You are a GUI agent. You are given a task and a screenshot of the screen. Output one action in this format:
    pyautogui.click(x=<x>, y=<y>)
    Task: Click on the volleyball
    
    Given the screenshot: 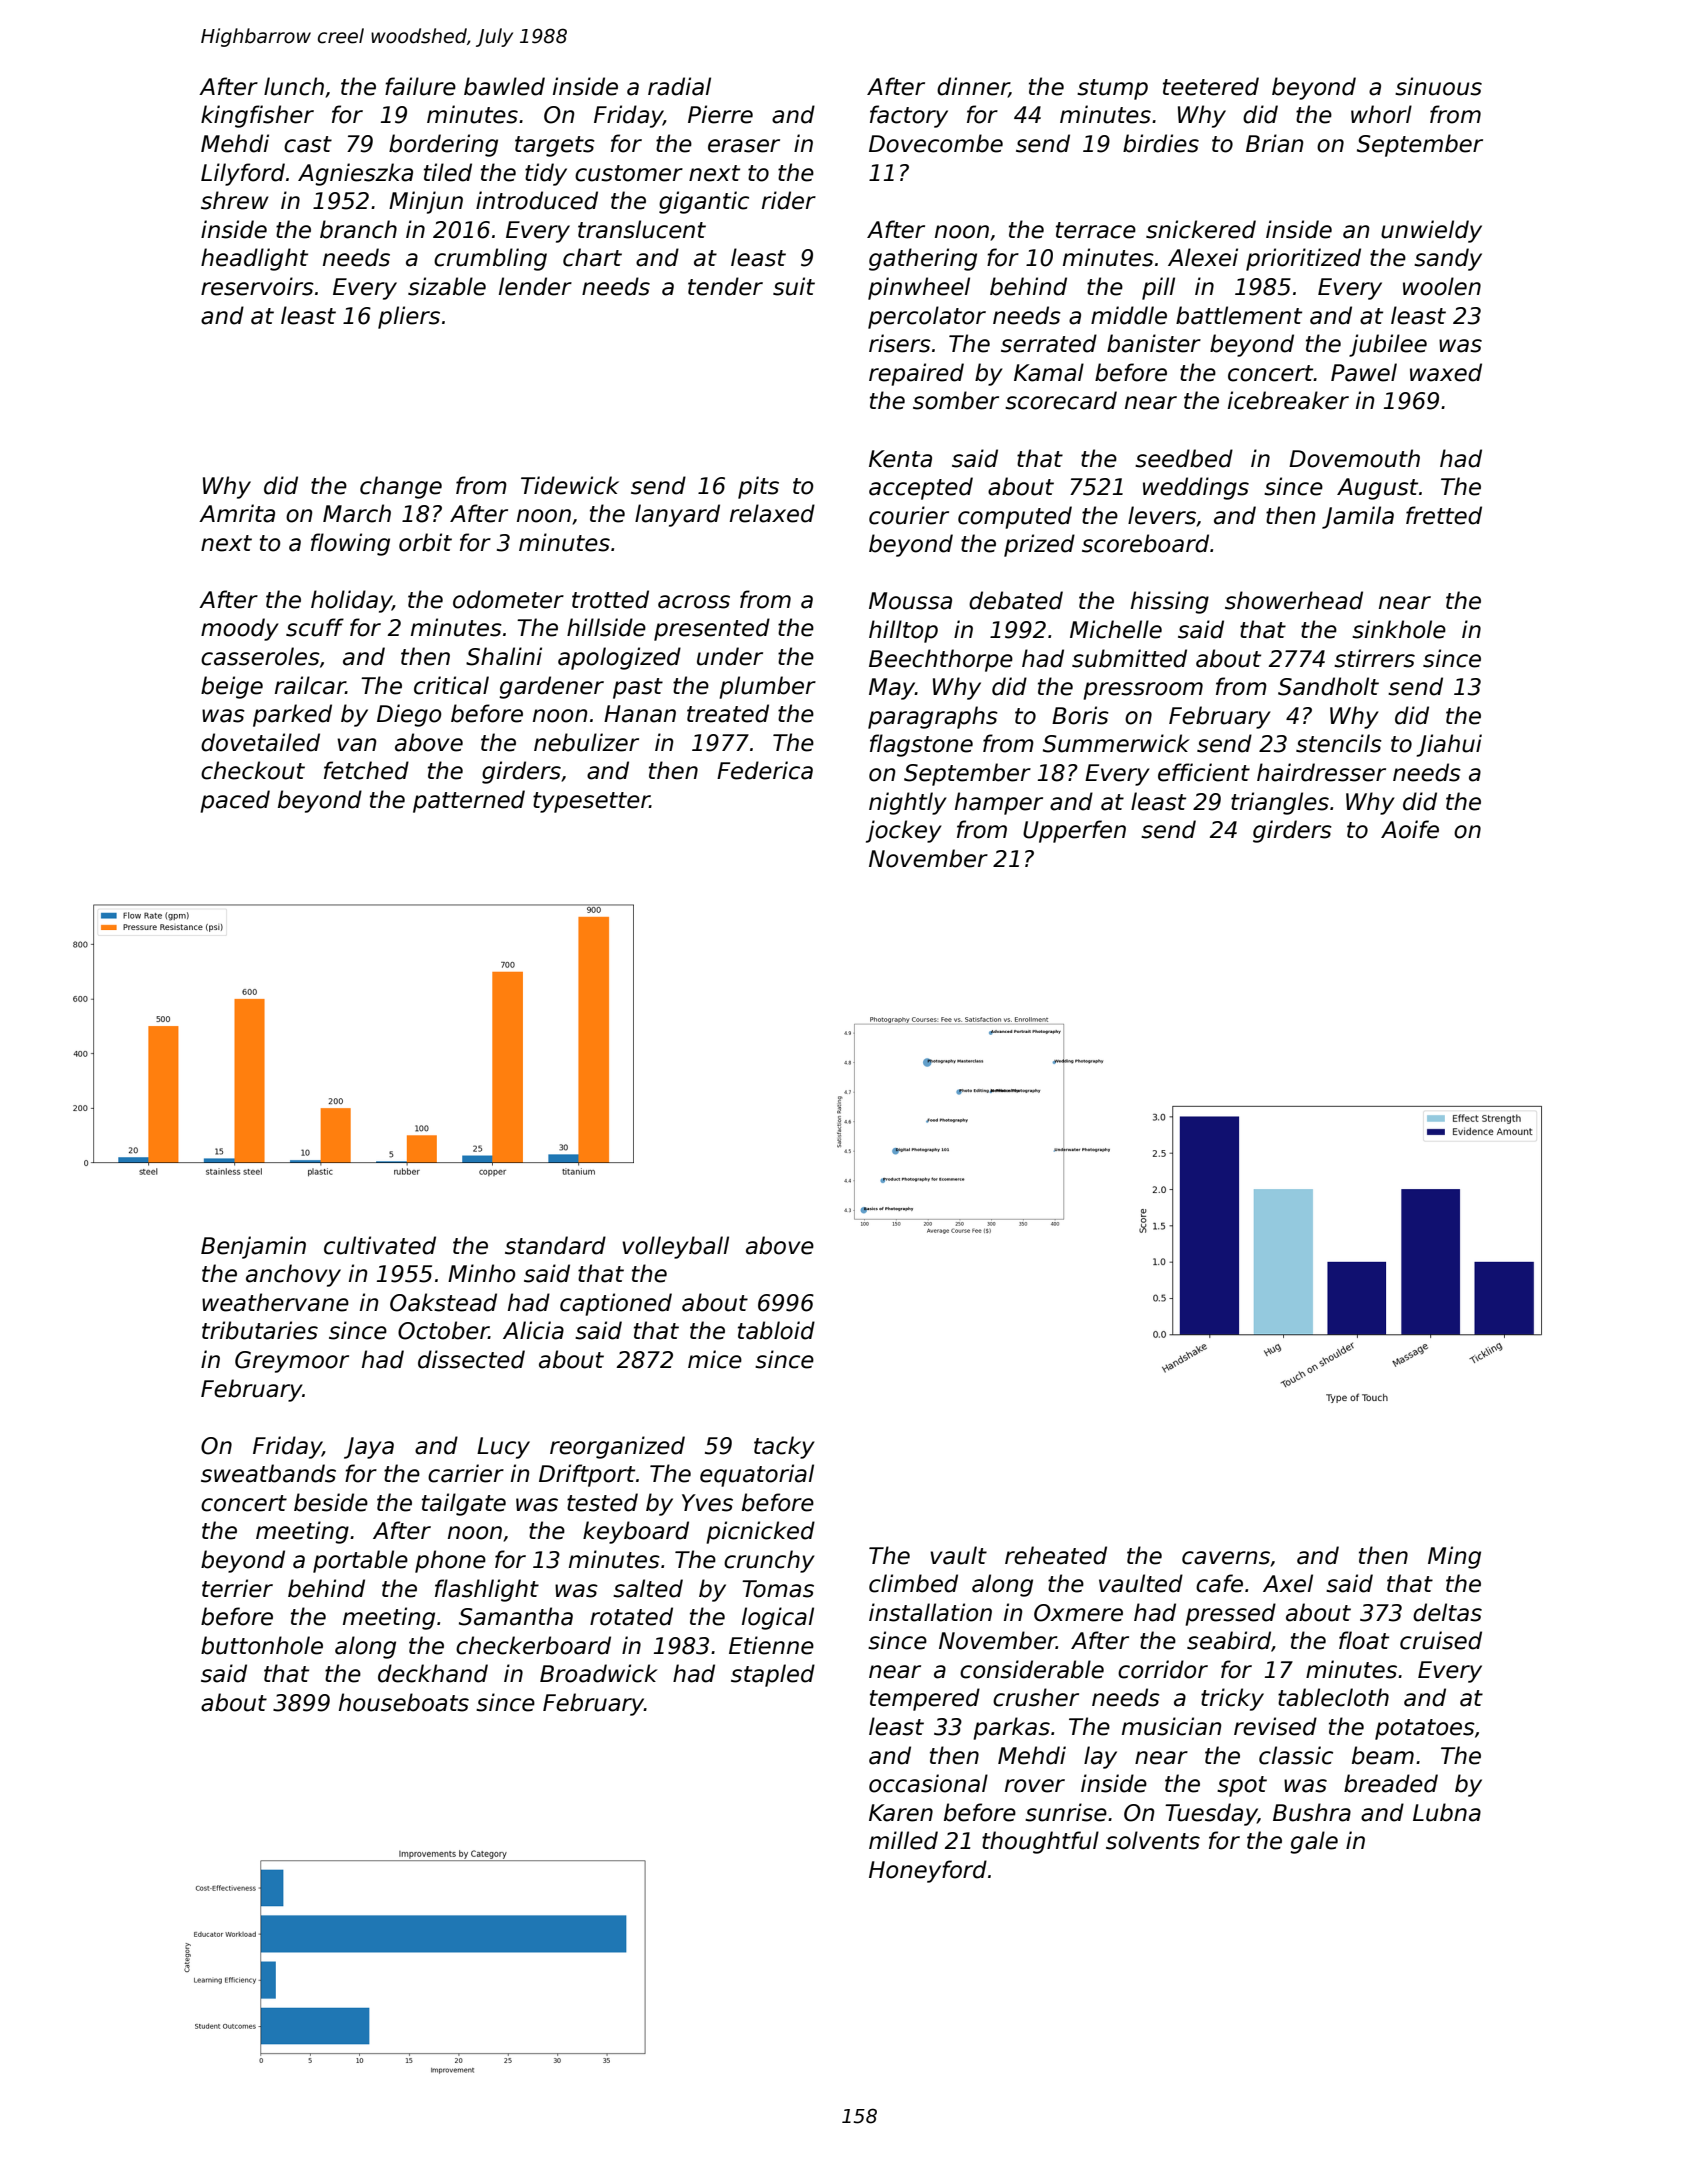 What is the action you would take?
    pyautogui.click(x=675, y=1247)
